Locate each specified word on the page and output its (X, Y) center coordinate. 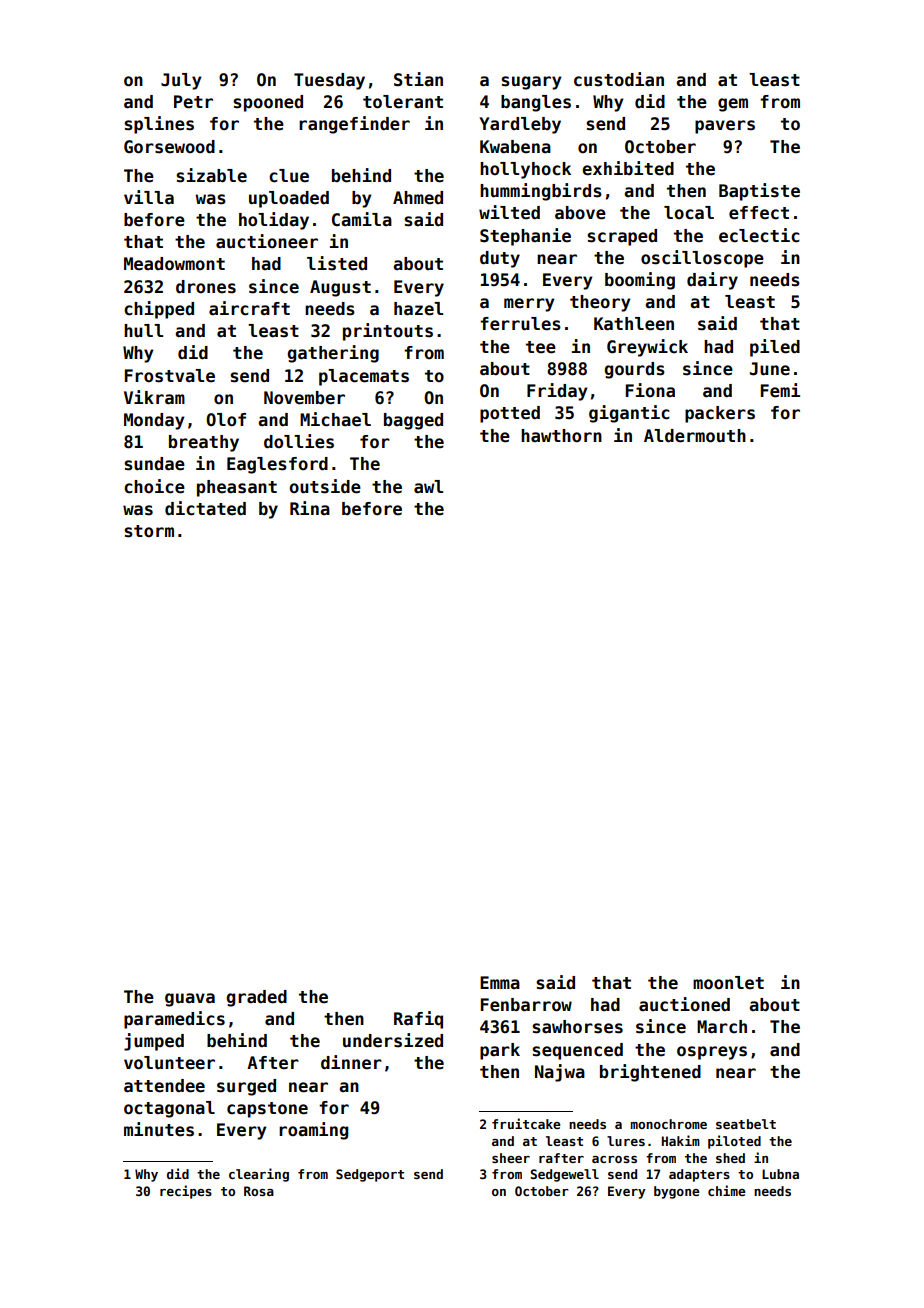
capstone (267, 1110)
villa (149, 197)
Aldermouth (695, 436)
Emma (500, 982)
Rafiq (418, 1020)
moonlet (728, 983)
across (614, 1159)
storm (149, 531)
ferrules (520, 324)
